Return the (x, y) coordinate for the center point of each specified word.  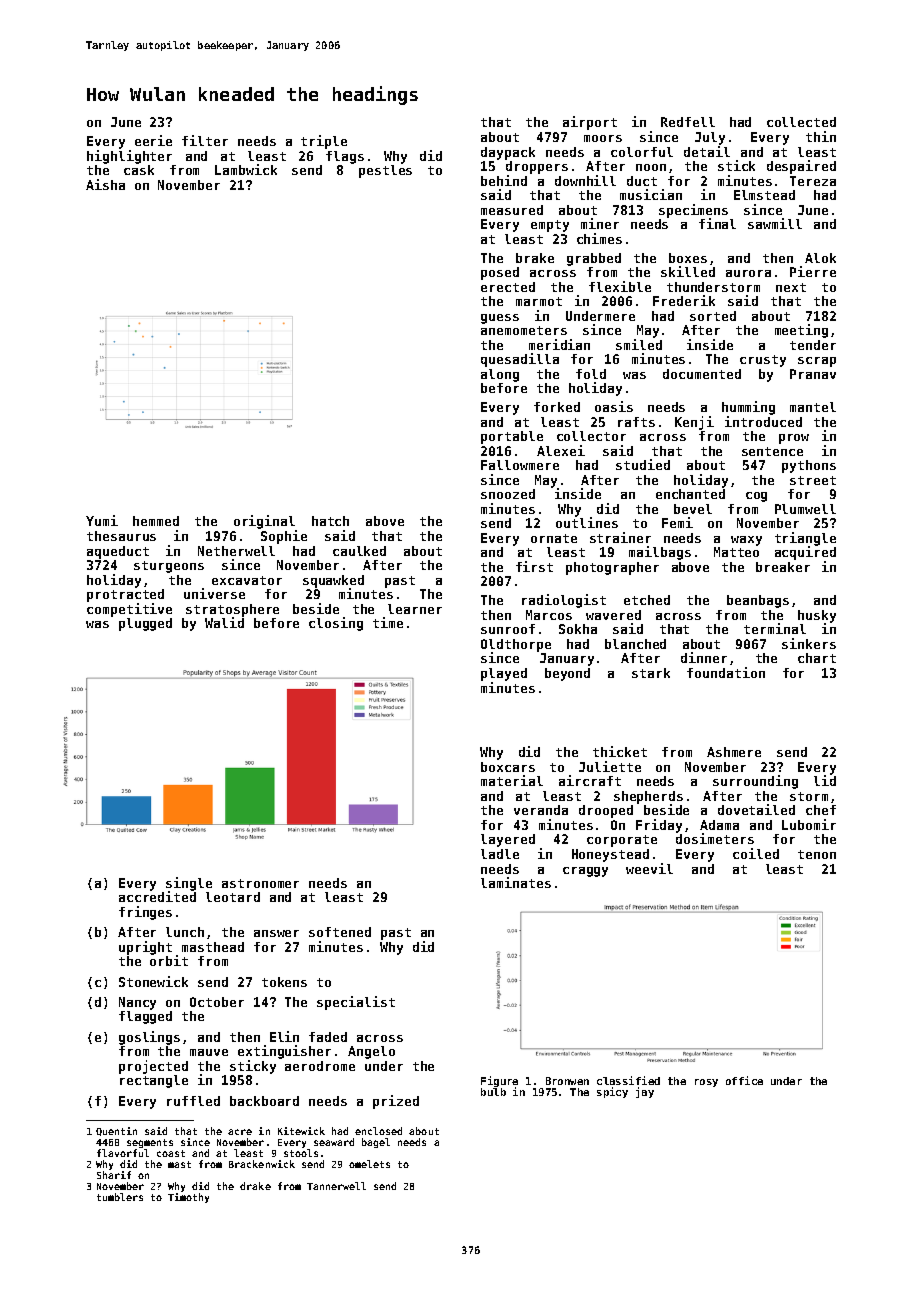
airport (590, 123)
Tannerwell (336, 1186)
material (512, 780)
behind (504, 180)
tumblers (120, 1197)
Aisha (105, 184)
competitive (129, 610)
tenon (817, 854)
